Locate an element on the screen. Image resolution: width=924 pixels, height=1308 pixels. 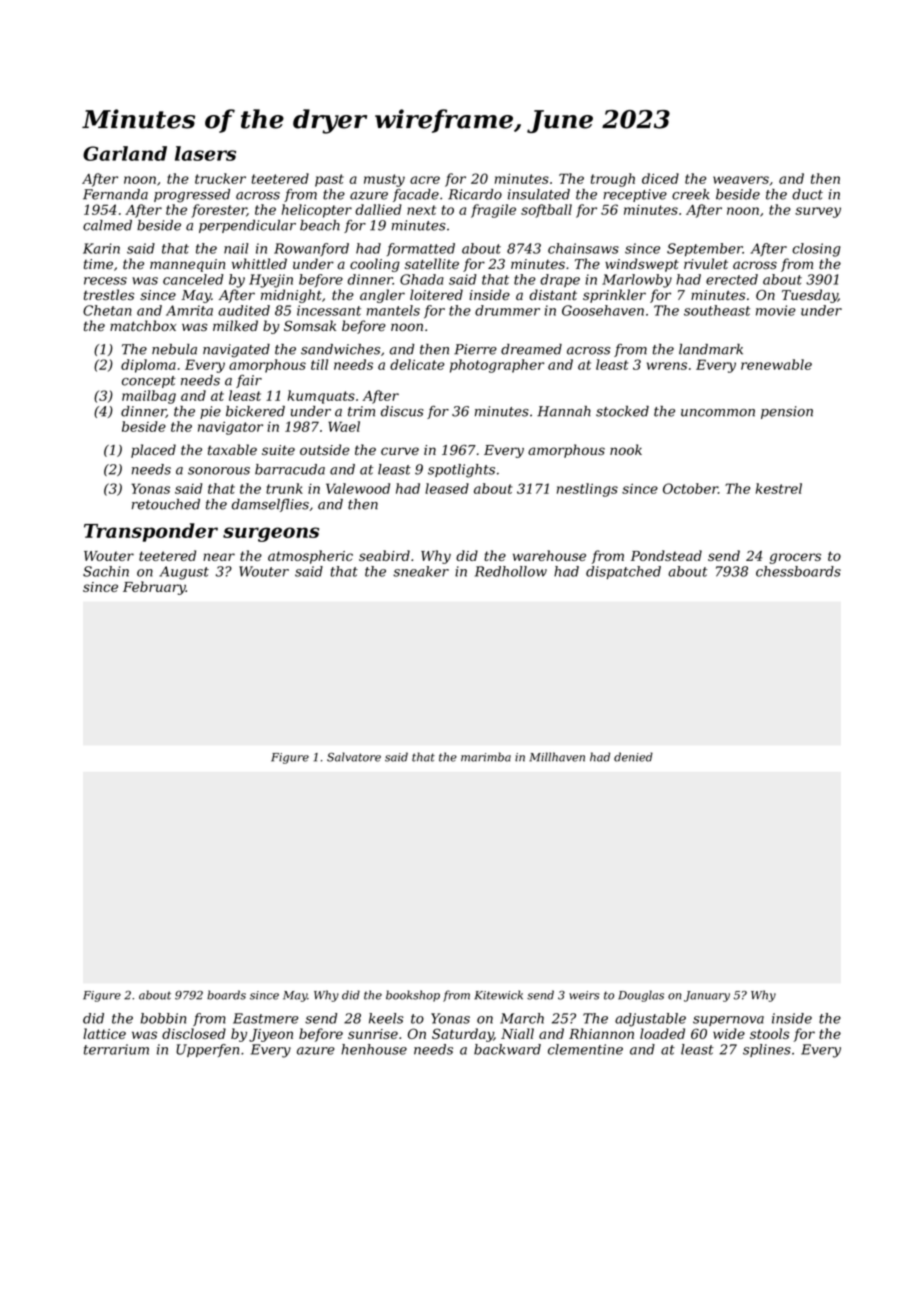
marimba is located at coordinates (486, 757).
